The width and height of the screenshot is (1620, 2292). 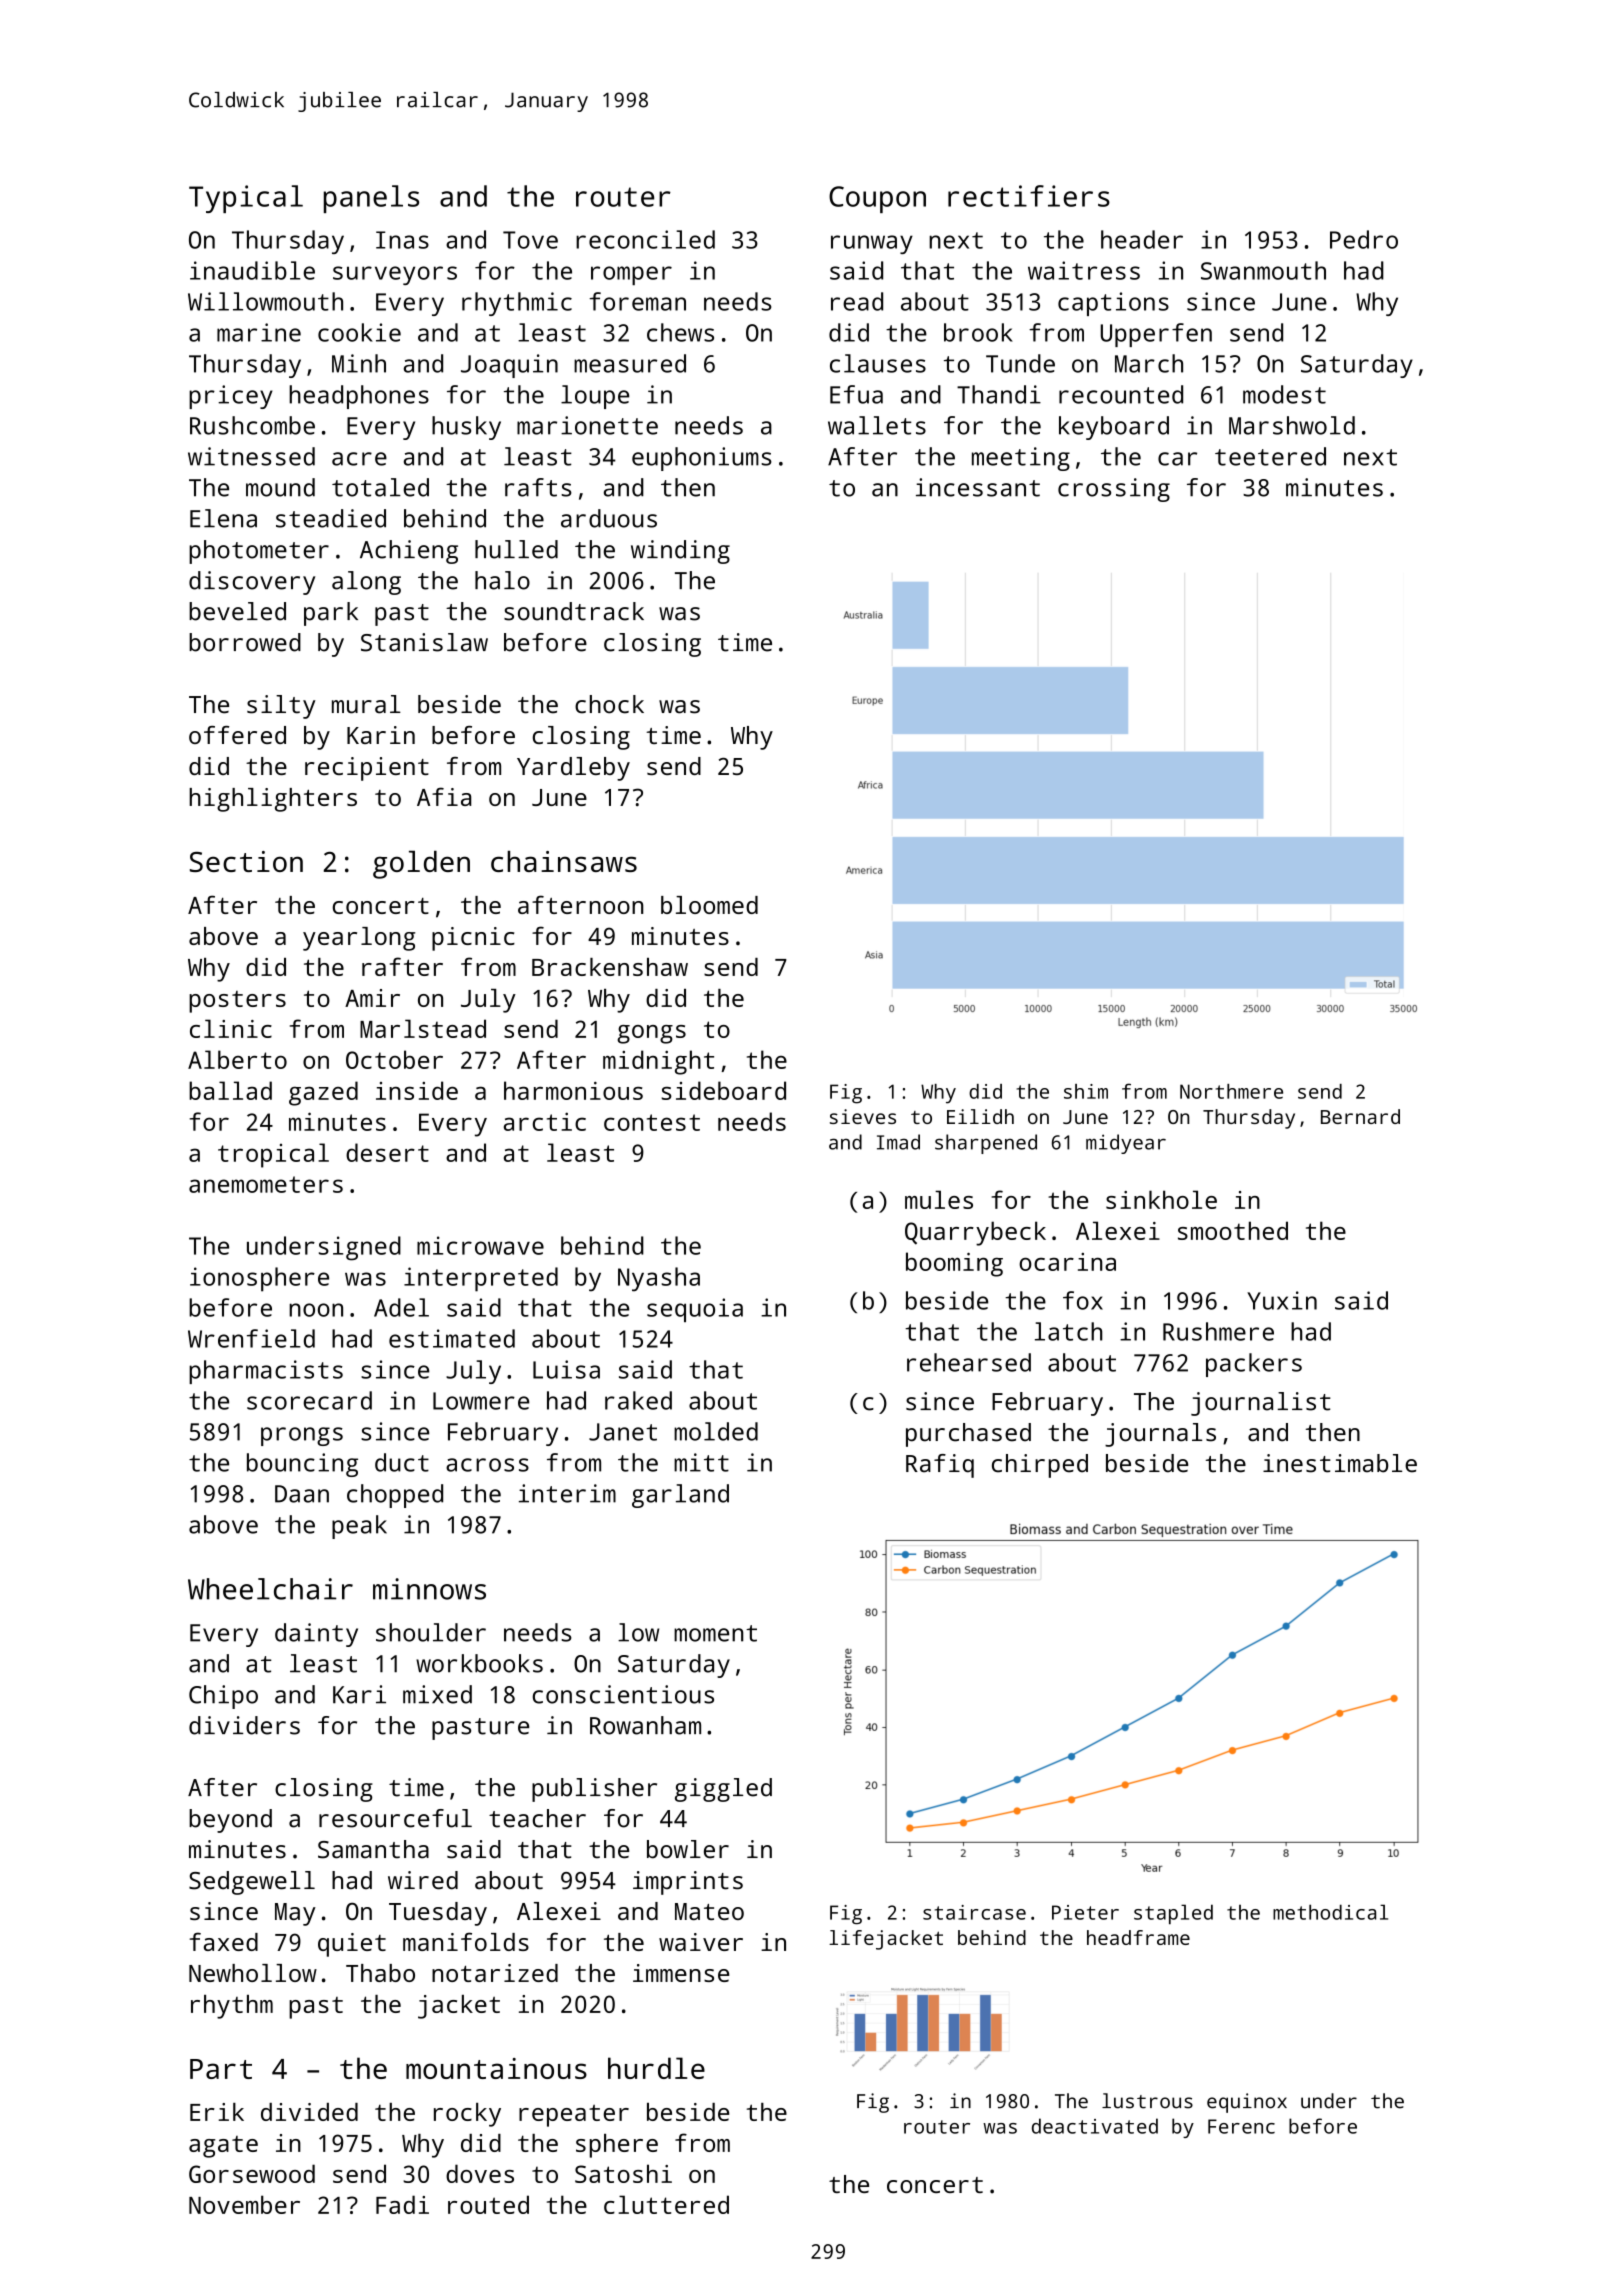 I want to click on moment, so click(x=715, y=1633).
